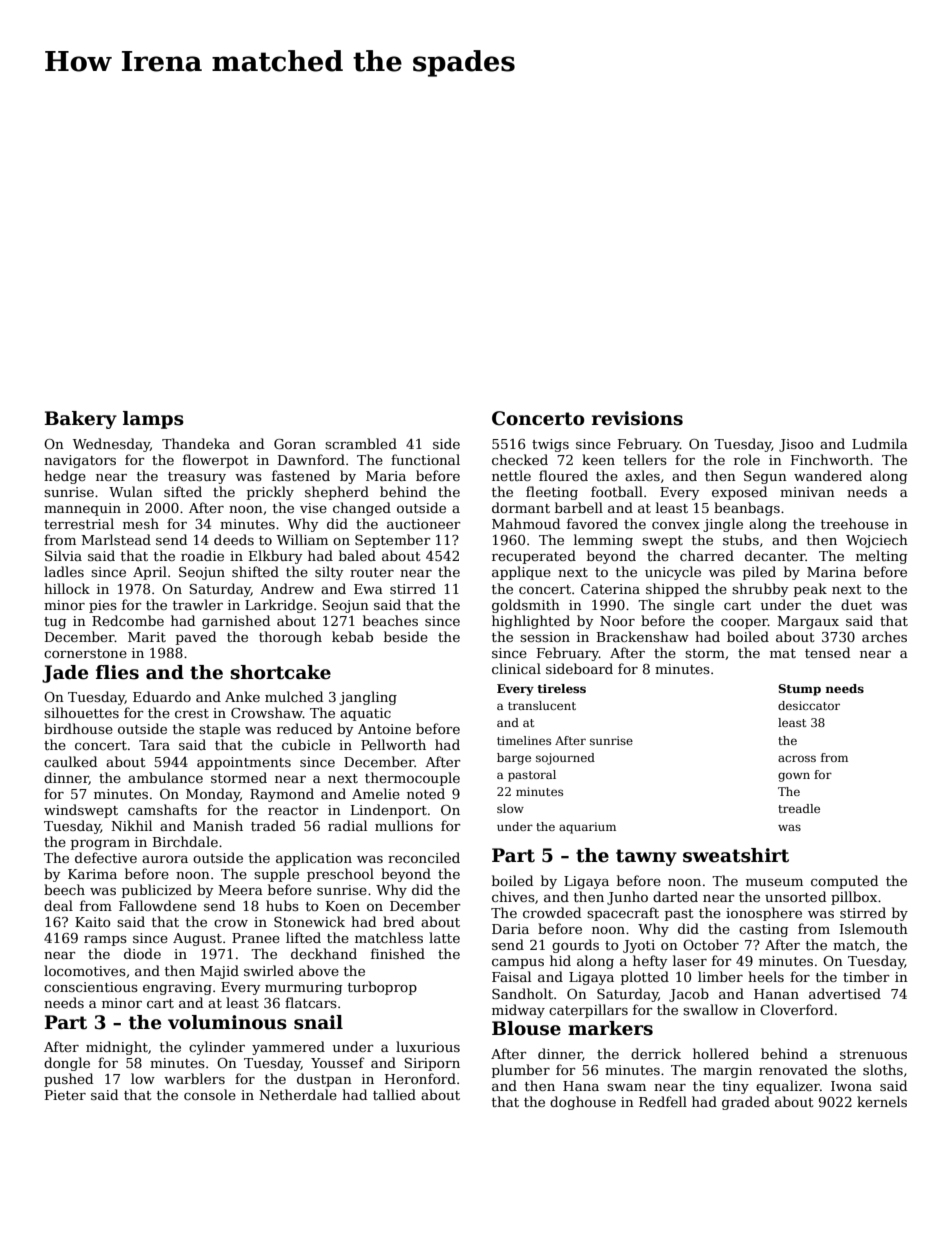  What do you see at coordinates (165, 859) in the document?
I see `aurora` at bounding box center [165, 859].
